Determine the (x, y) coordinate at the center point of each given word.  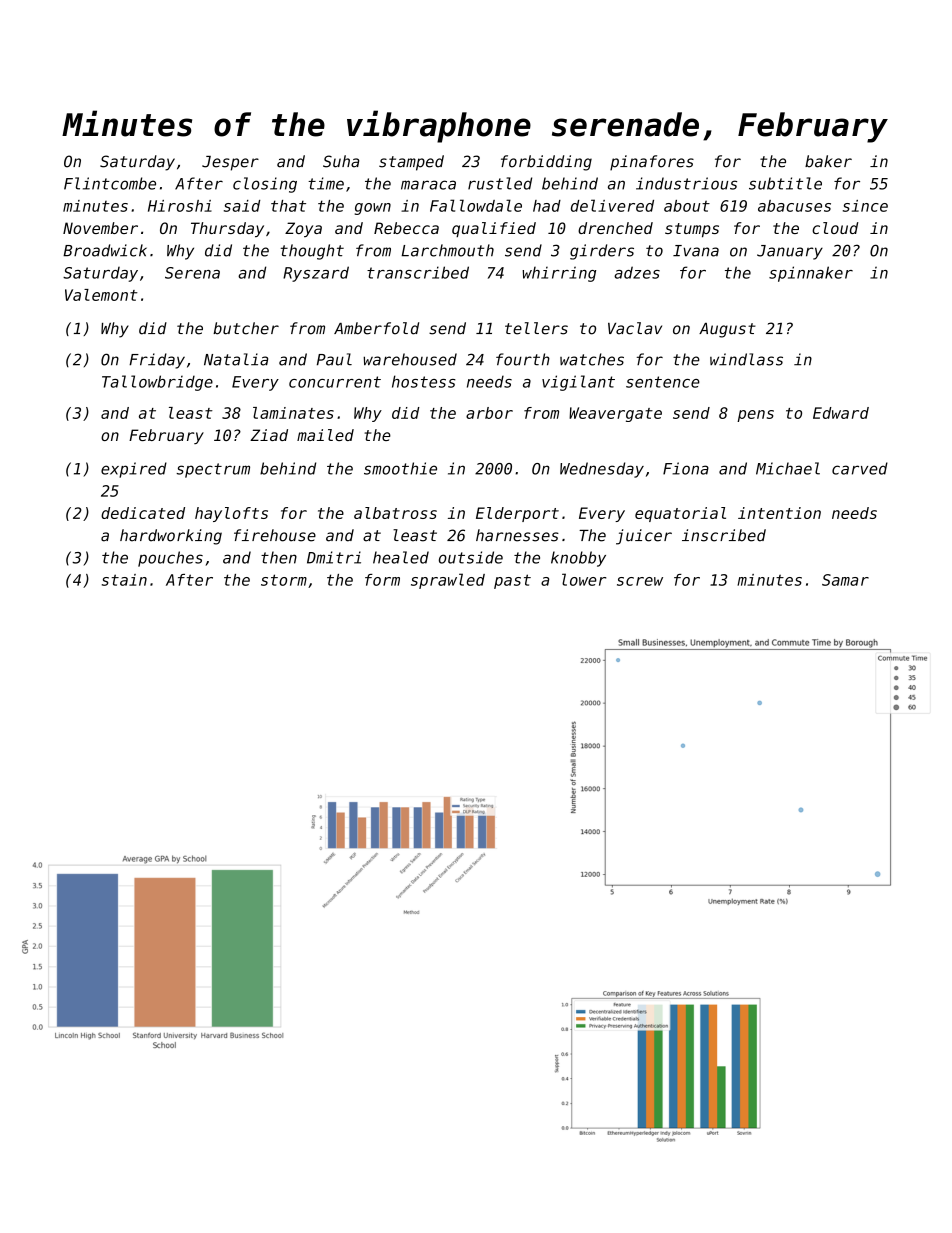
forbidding (546, 163)
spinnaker (811, 274)
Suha (341, 161)
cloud (835, 228)
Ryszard (316, 274)
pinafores (652, 163)
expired (134, 470)
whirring (559, 274)
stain (124, 580)
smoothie (400, 468)
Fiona (686, 468)
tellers (536, 328)
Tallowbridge (157, 383)
